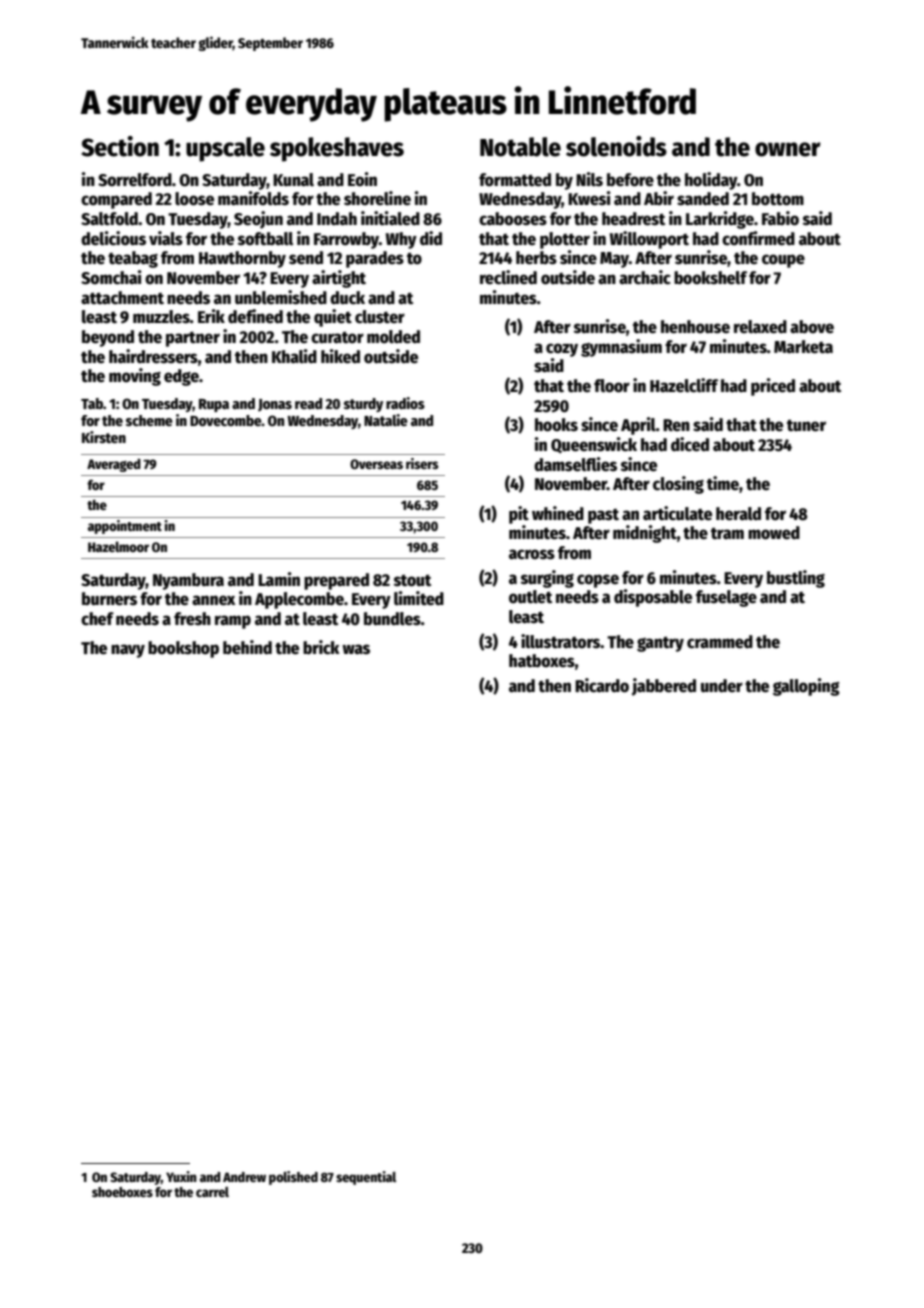  What do you see at coordinates (120, 146) in the screenshot?
I see `Section` at bounding box center [120, 146].
